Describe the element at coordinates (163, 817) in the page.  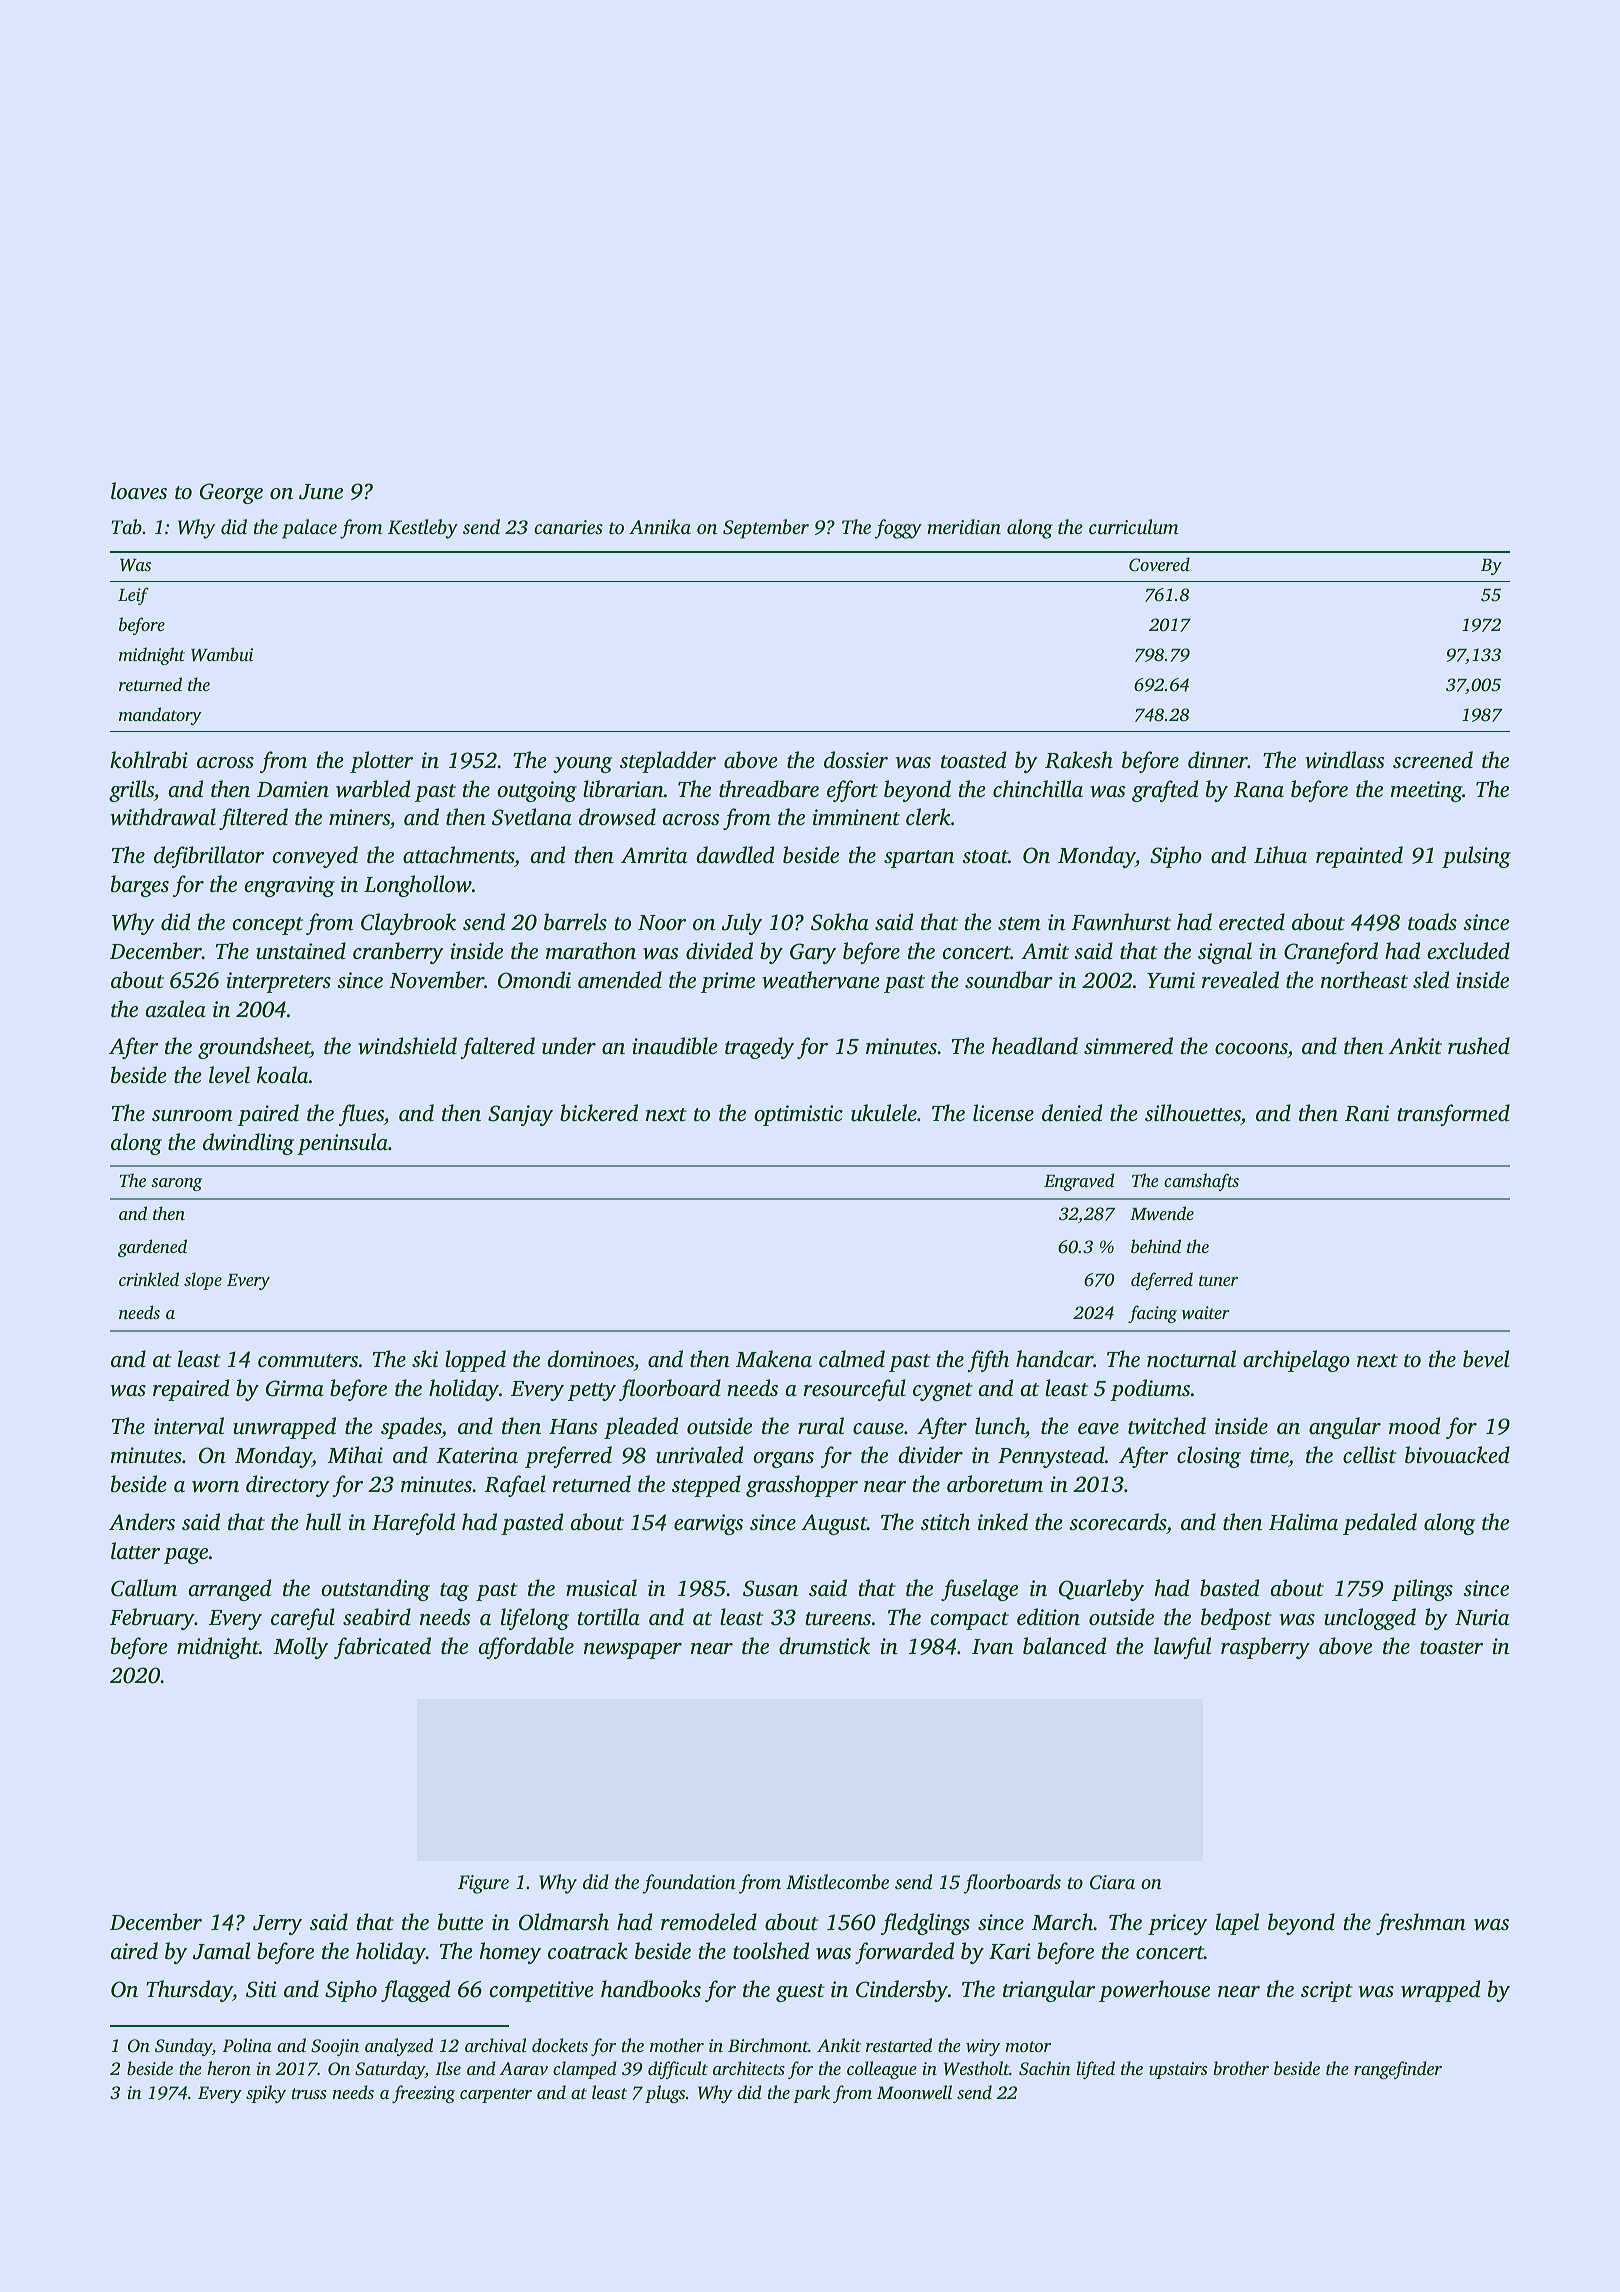
I see `withdrawal` at that location.
